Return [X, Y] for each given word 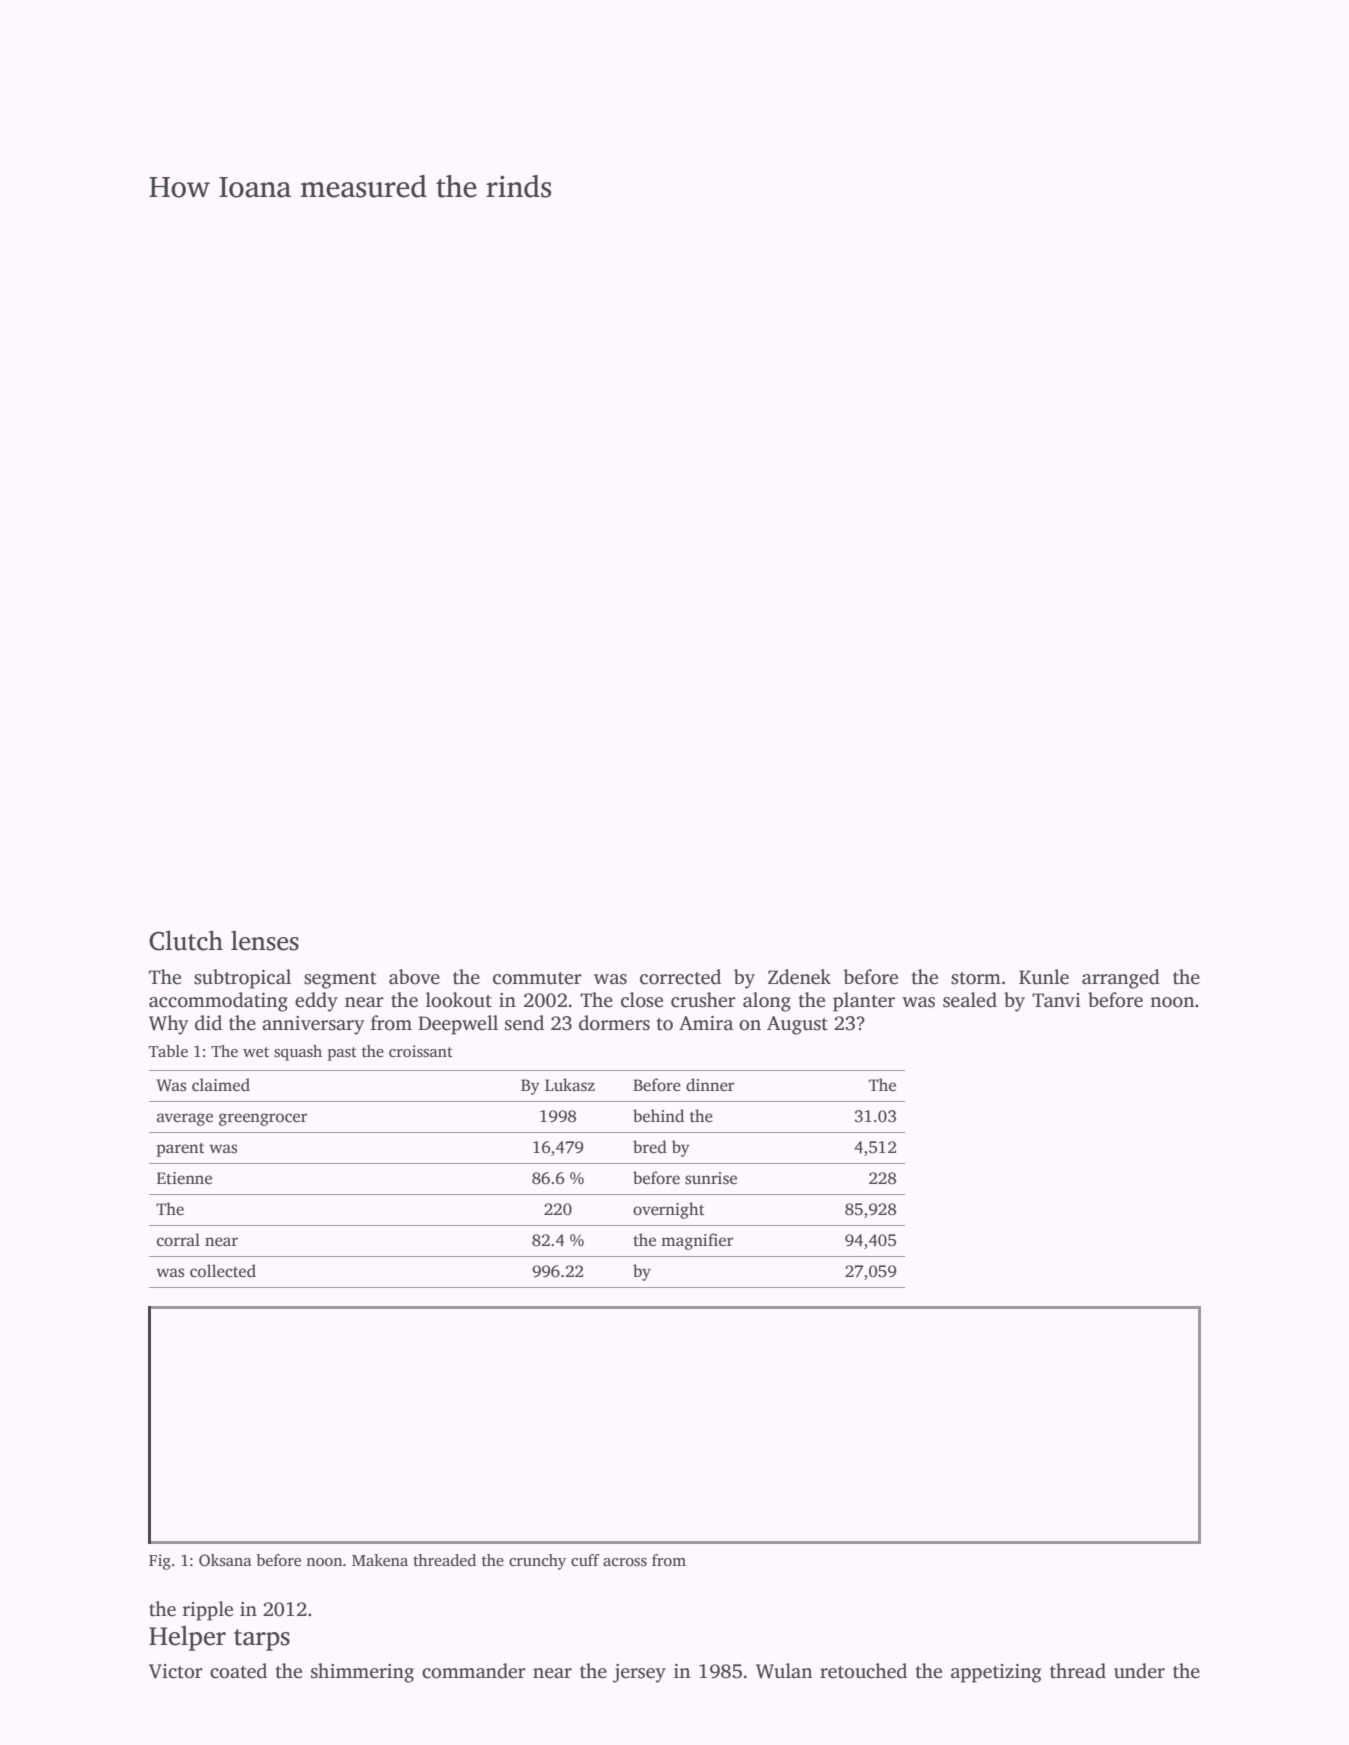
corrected [680, 977]
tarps [262, 1640]
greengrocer [263, 1119]
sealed [970, 1000]
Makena [380, 1560]
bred [650, 1147]
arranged [1121, 979]
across [625, 1562]
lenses [265, 941]
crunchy [537, 1562]
